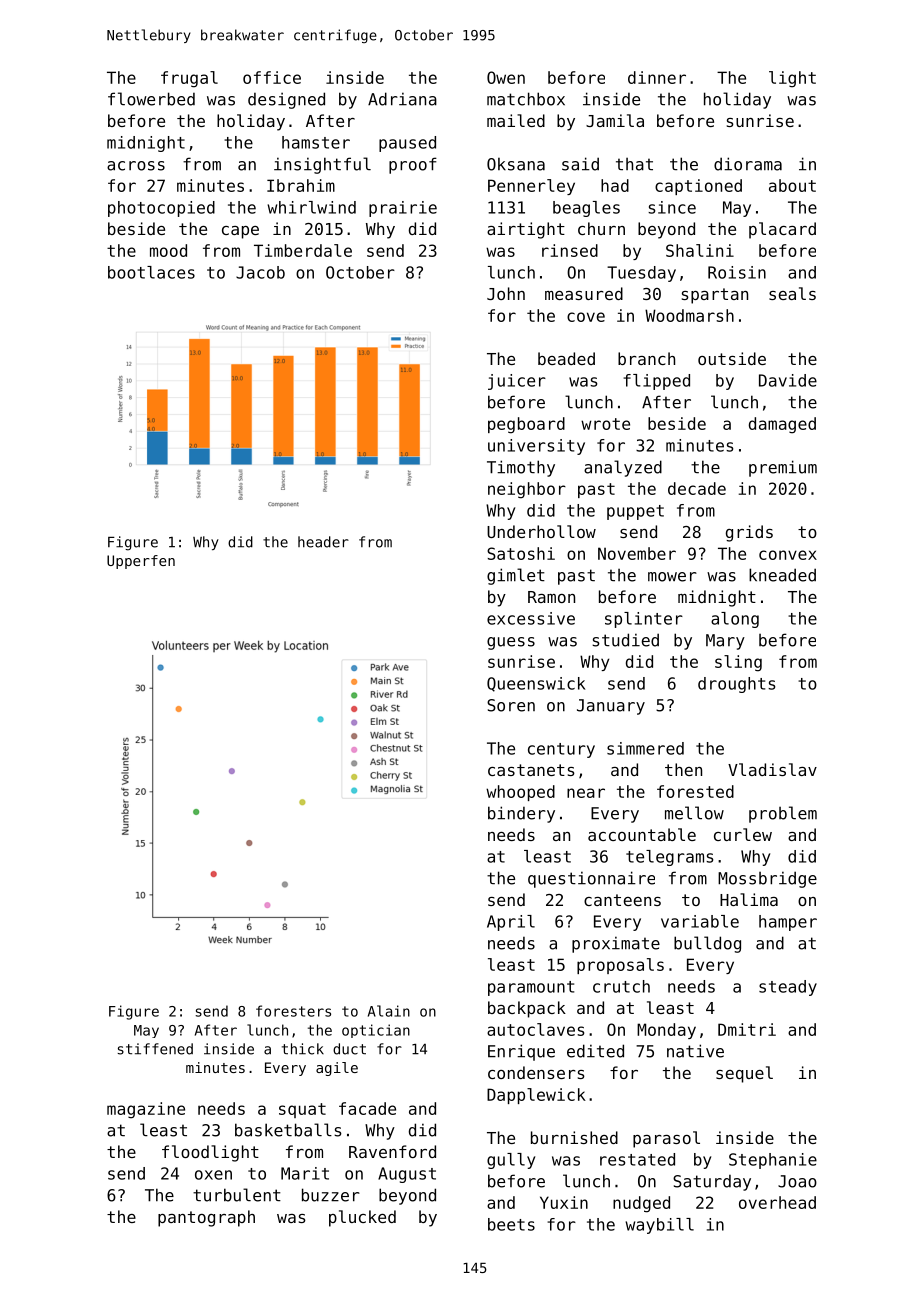  Describe the element at coordinates (323, 542) in the screenshot. I see `header` at that location.
